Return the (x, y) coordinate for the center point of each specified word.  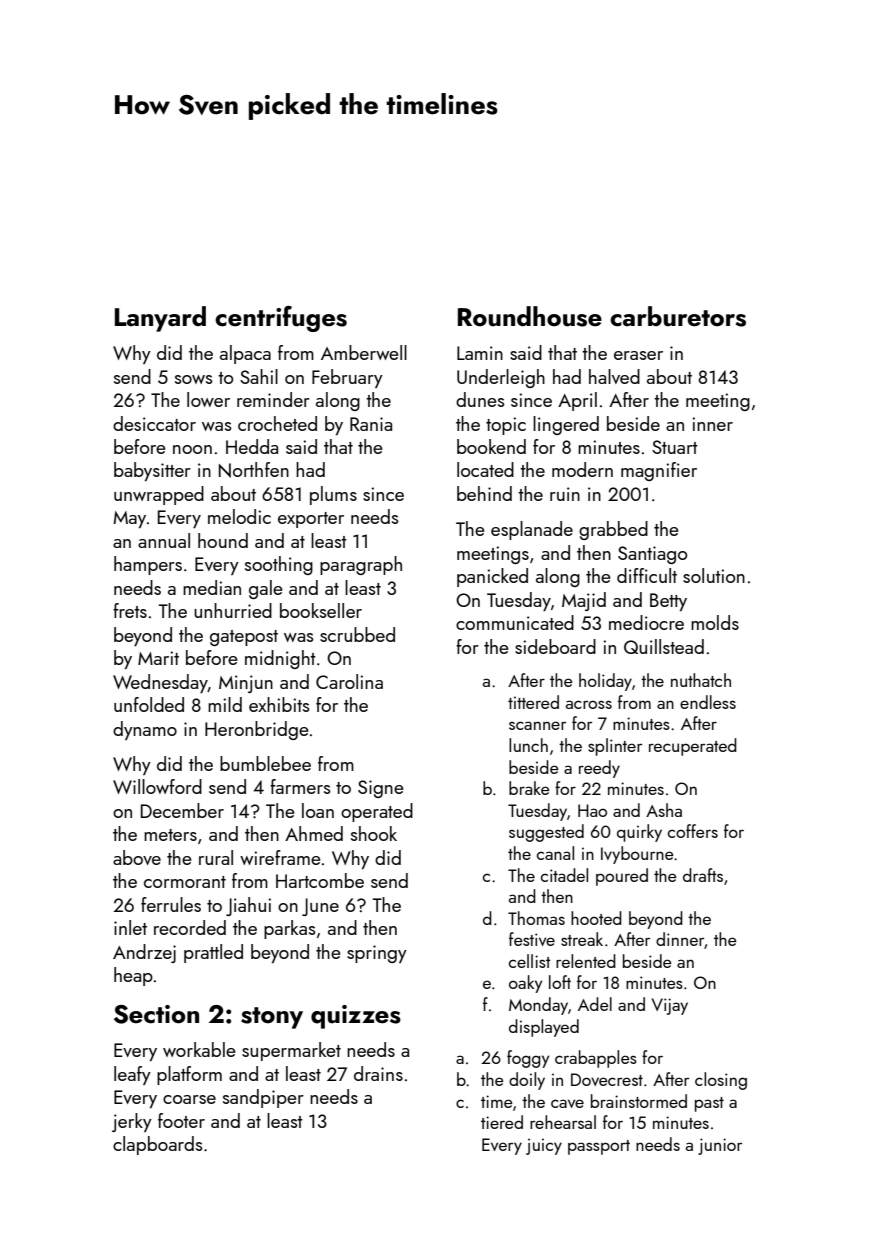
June (320, 907)
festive (532, 939)
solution (714, 575)
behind (484, 493)
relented (586, 961)
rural (216, 857)
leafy (132, 1075)
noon (192, 449)
